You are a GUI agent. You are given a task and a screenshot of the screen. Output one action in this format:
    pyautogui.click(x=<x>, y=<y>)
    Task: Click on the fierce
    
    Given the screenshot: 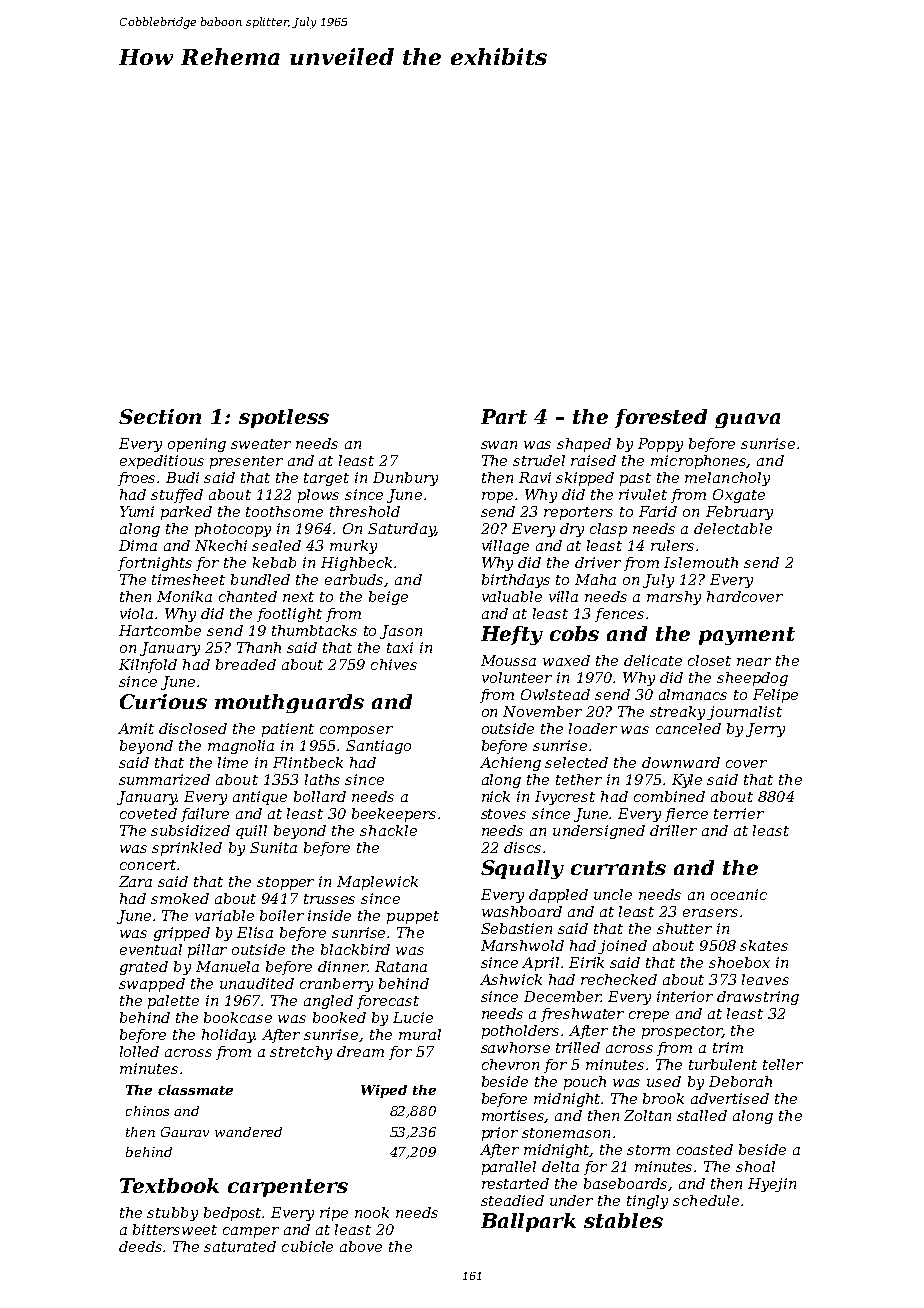 What is the action you would take?
    pyautogui.click(x=686, y=815)
